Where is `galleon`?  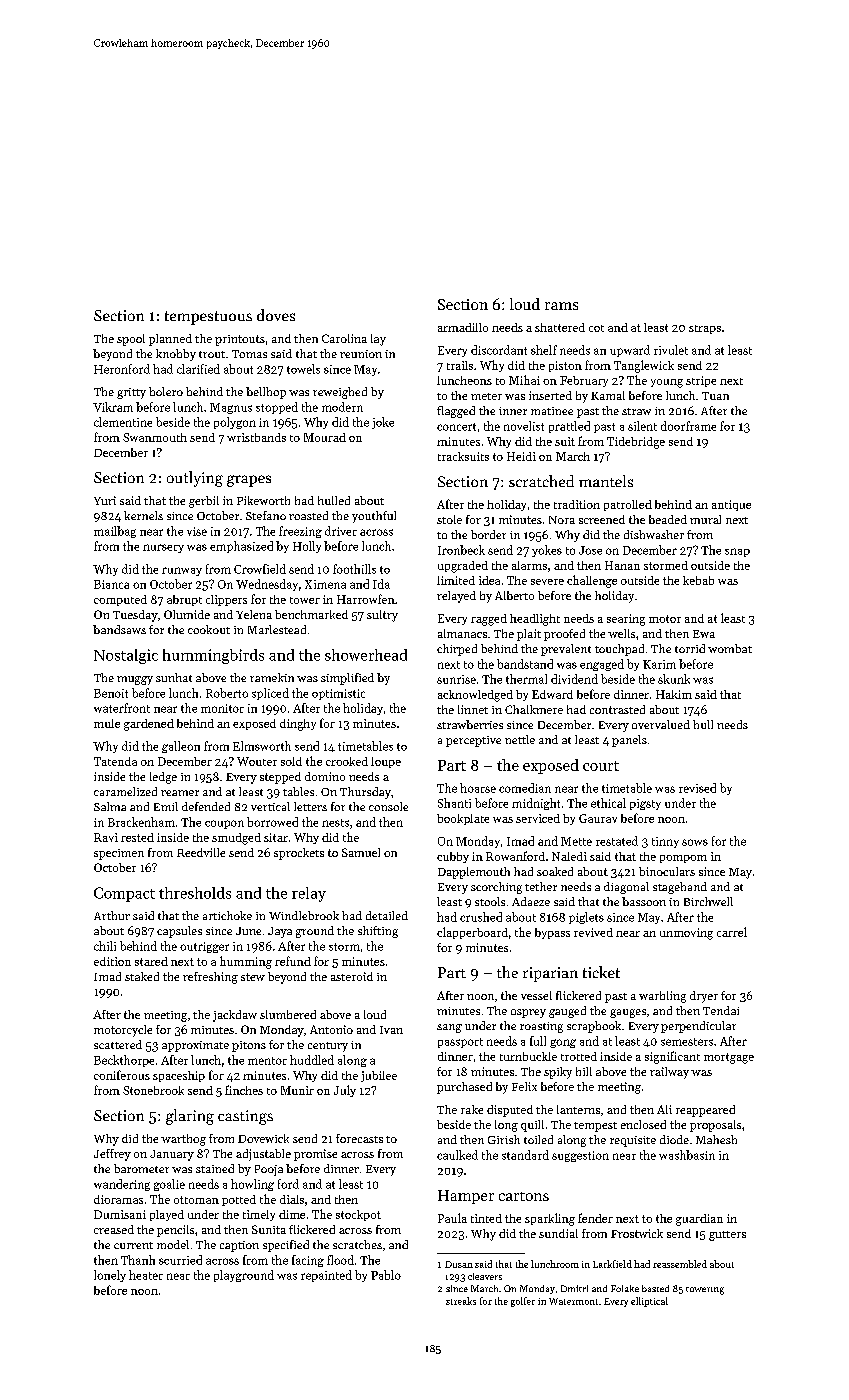 galleon is located at coordinates (181, 747).
